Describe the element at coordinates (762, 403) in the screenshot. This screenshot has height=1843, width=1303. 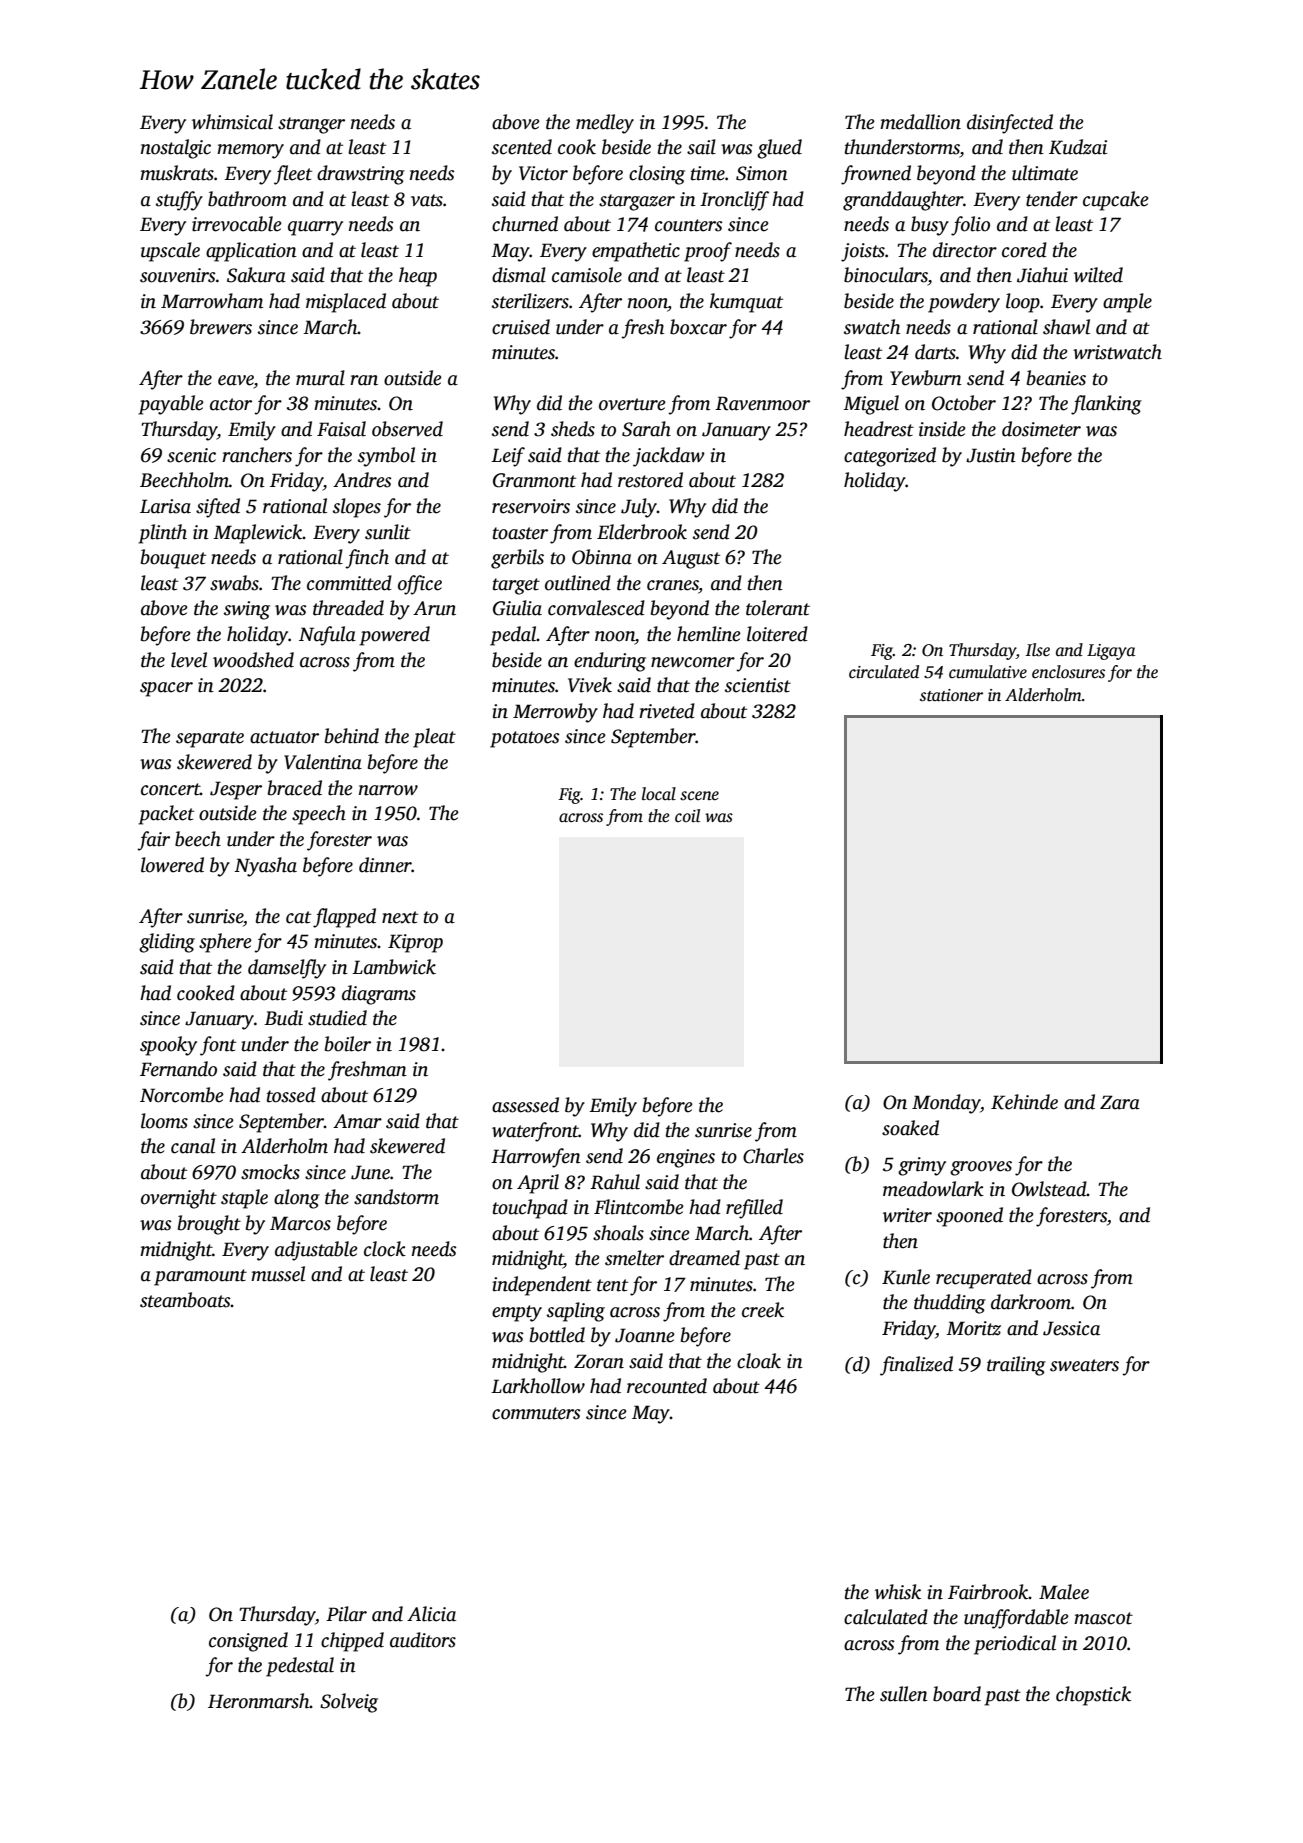
I see `Ravenmoor` at that location.
